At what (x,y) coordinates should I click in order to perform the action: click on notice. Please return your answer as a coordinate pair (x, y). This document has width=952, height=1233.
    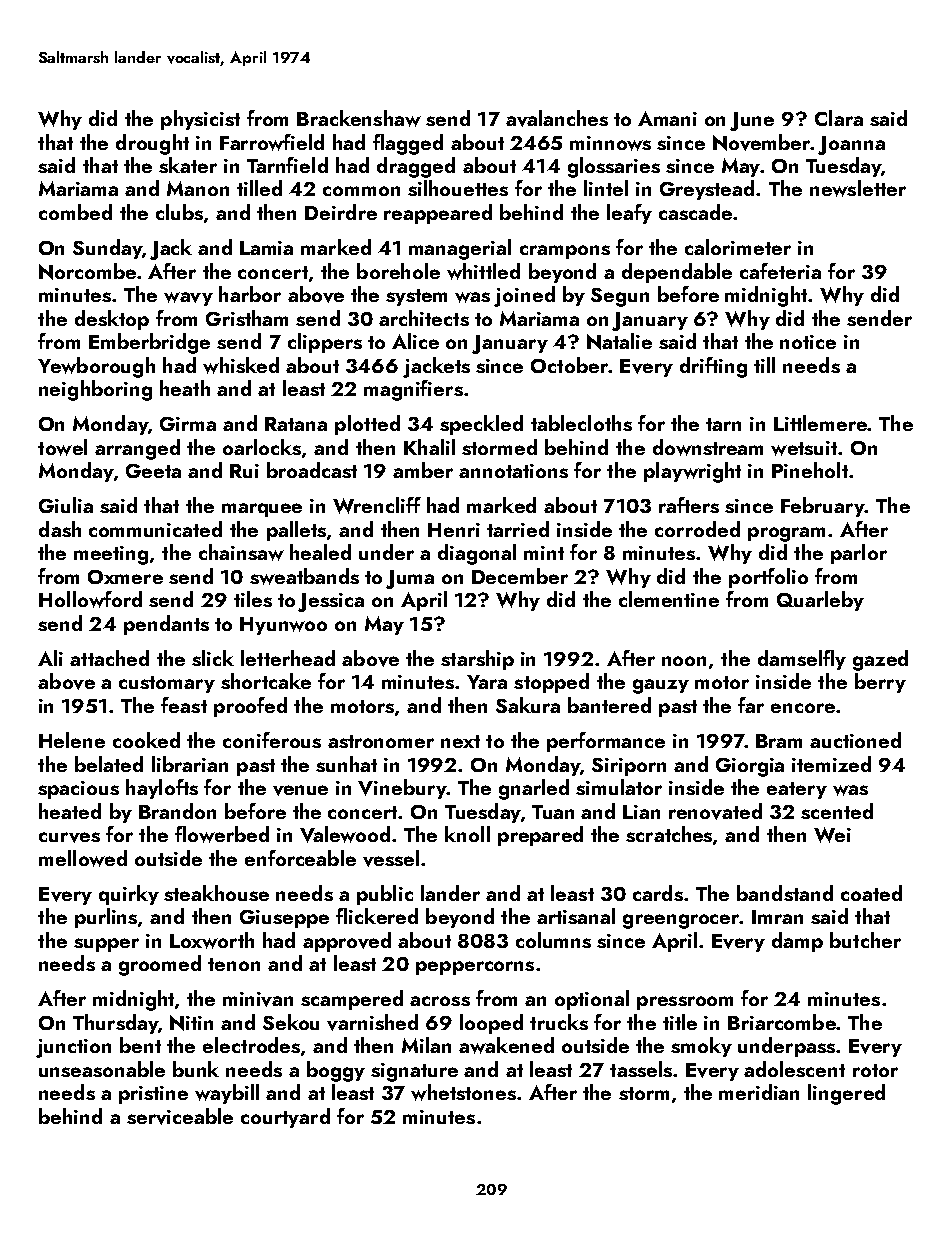
    Looking at the image, I should click on (808, 342).
